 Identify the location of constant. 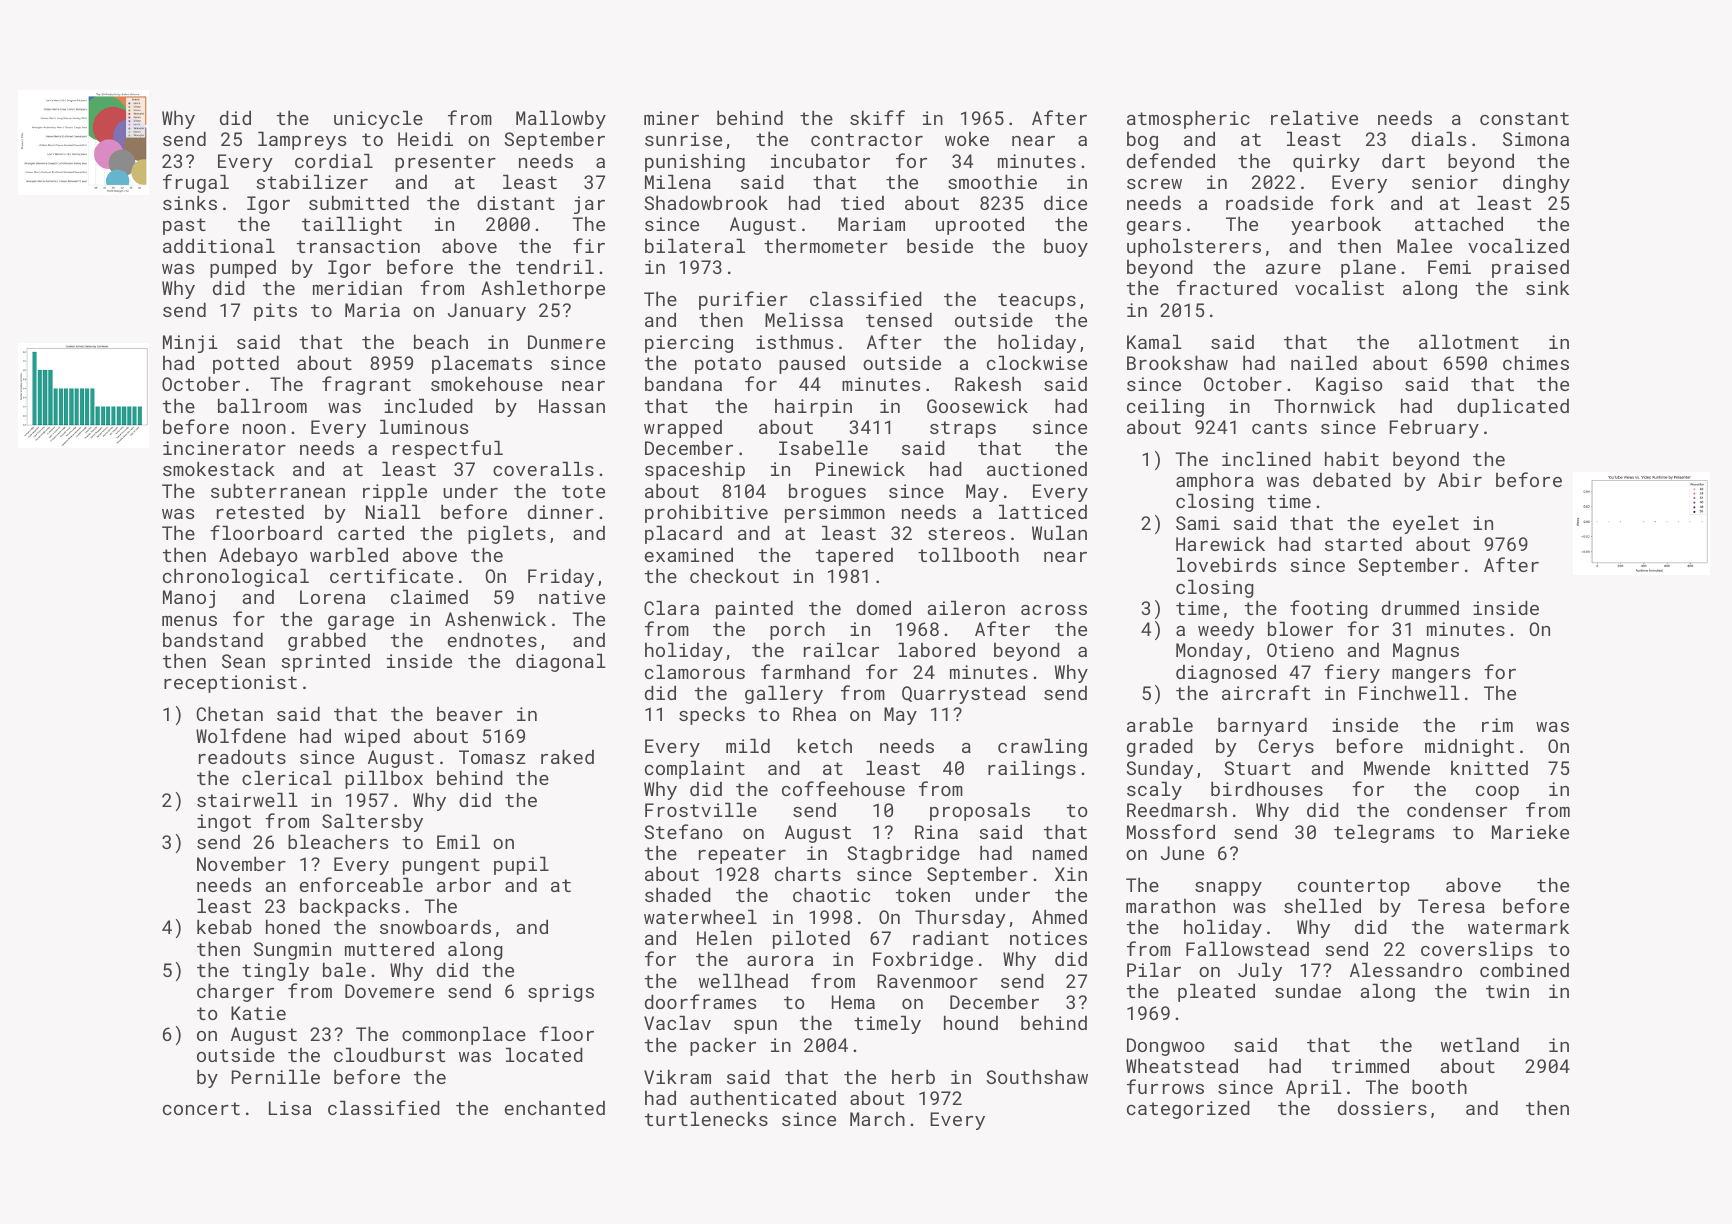
(1524, 118).
